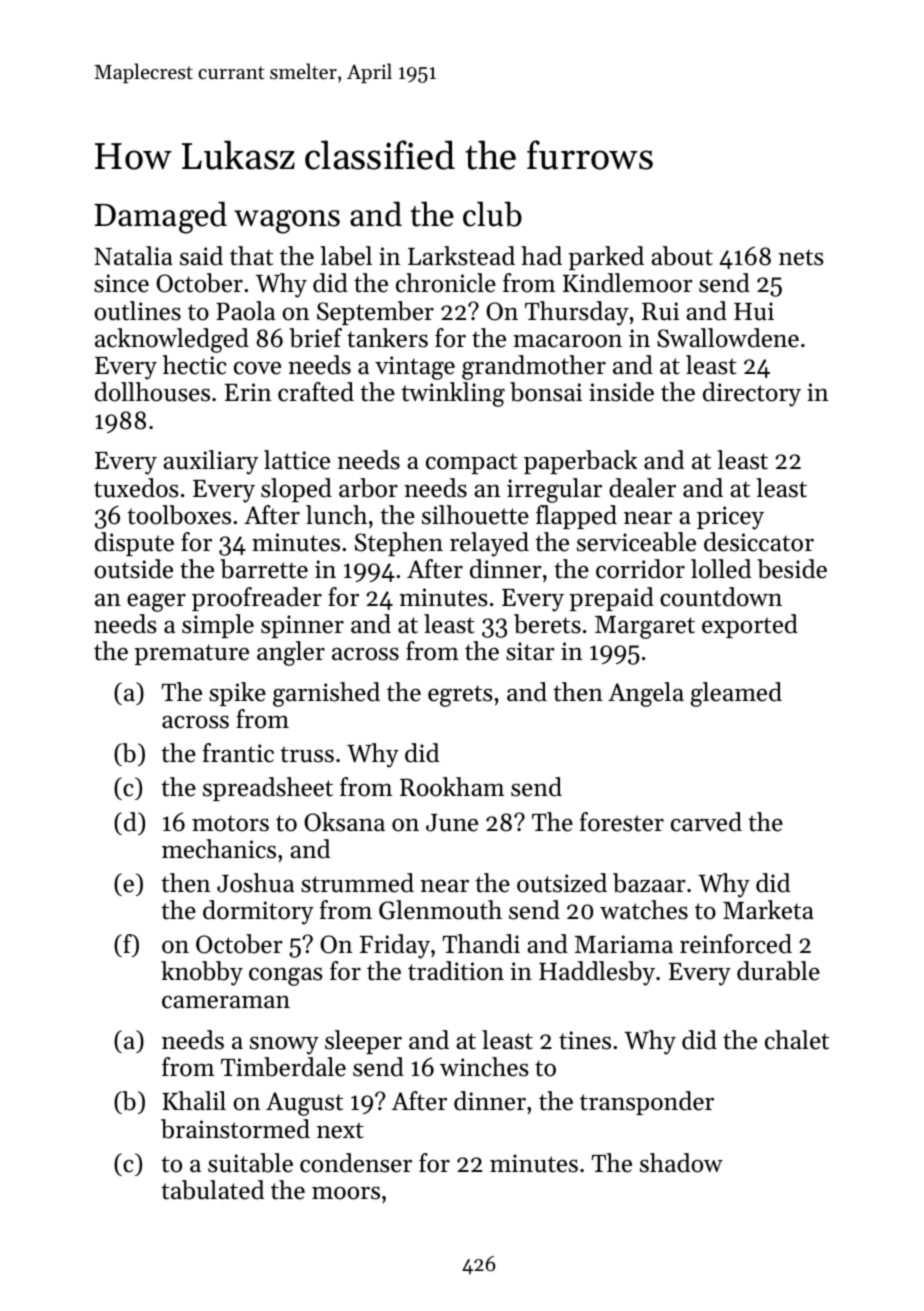 The width and height of the document is (924, 1311). I want to click on club, so click(492, 214).
